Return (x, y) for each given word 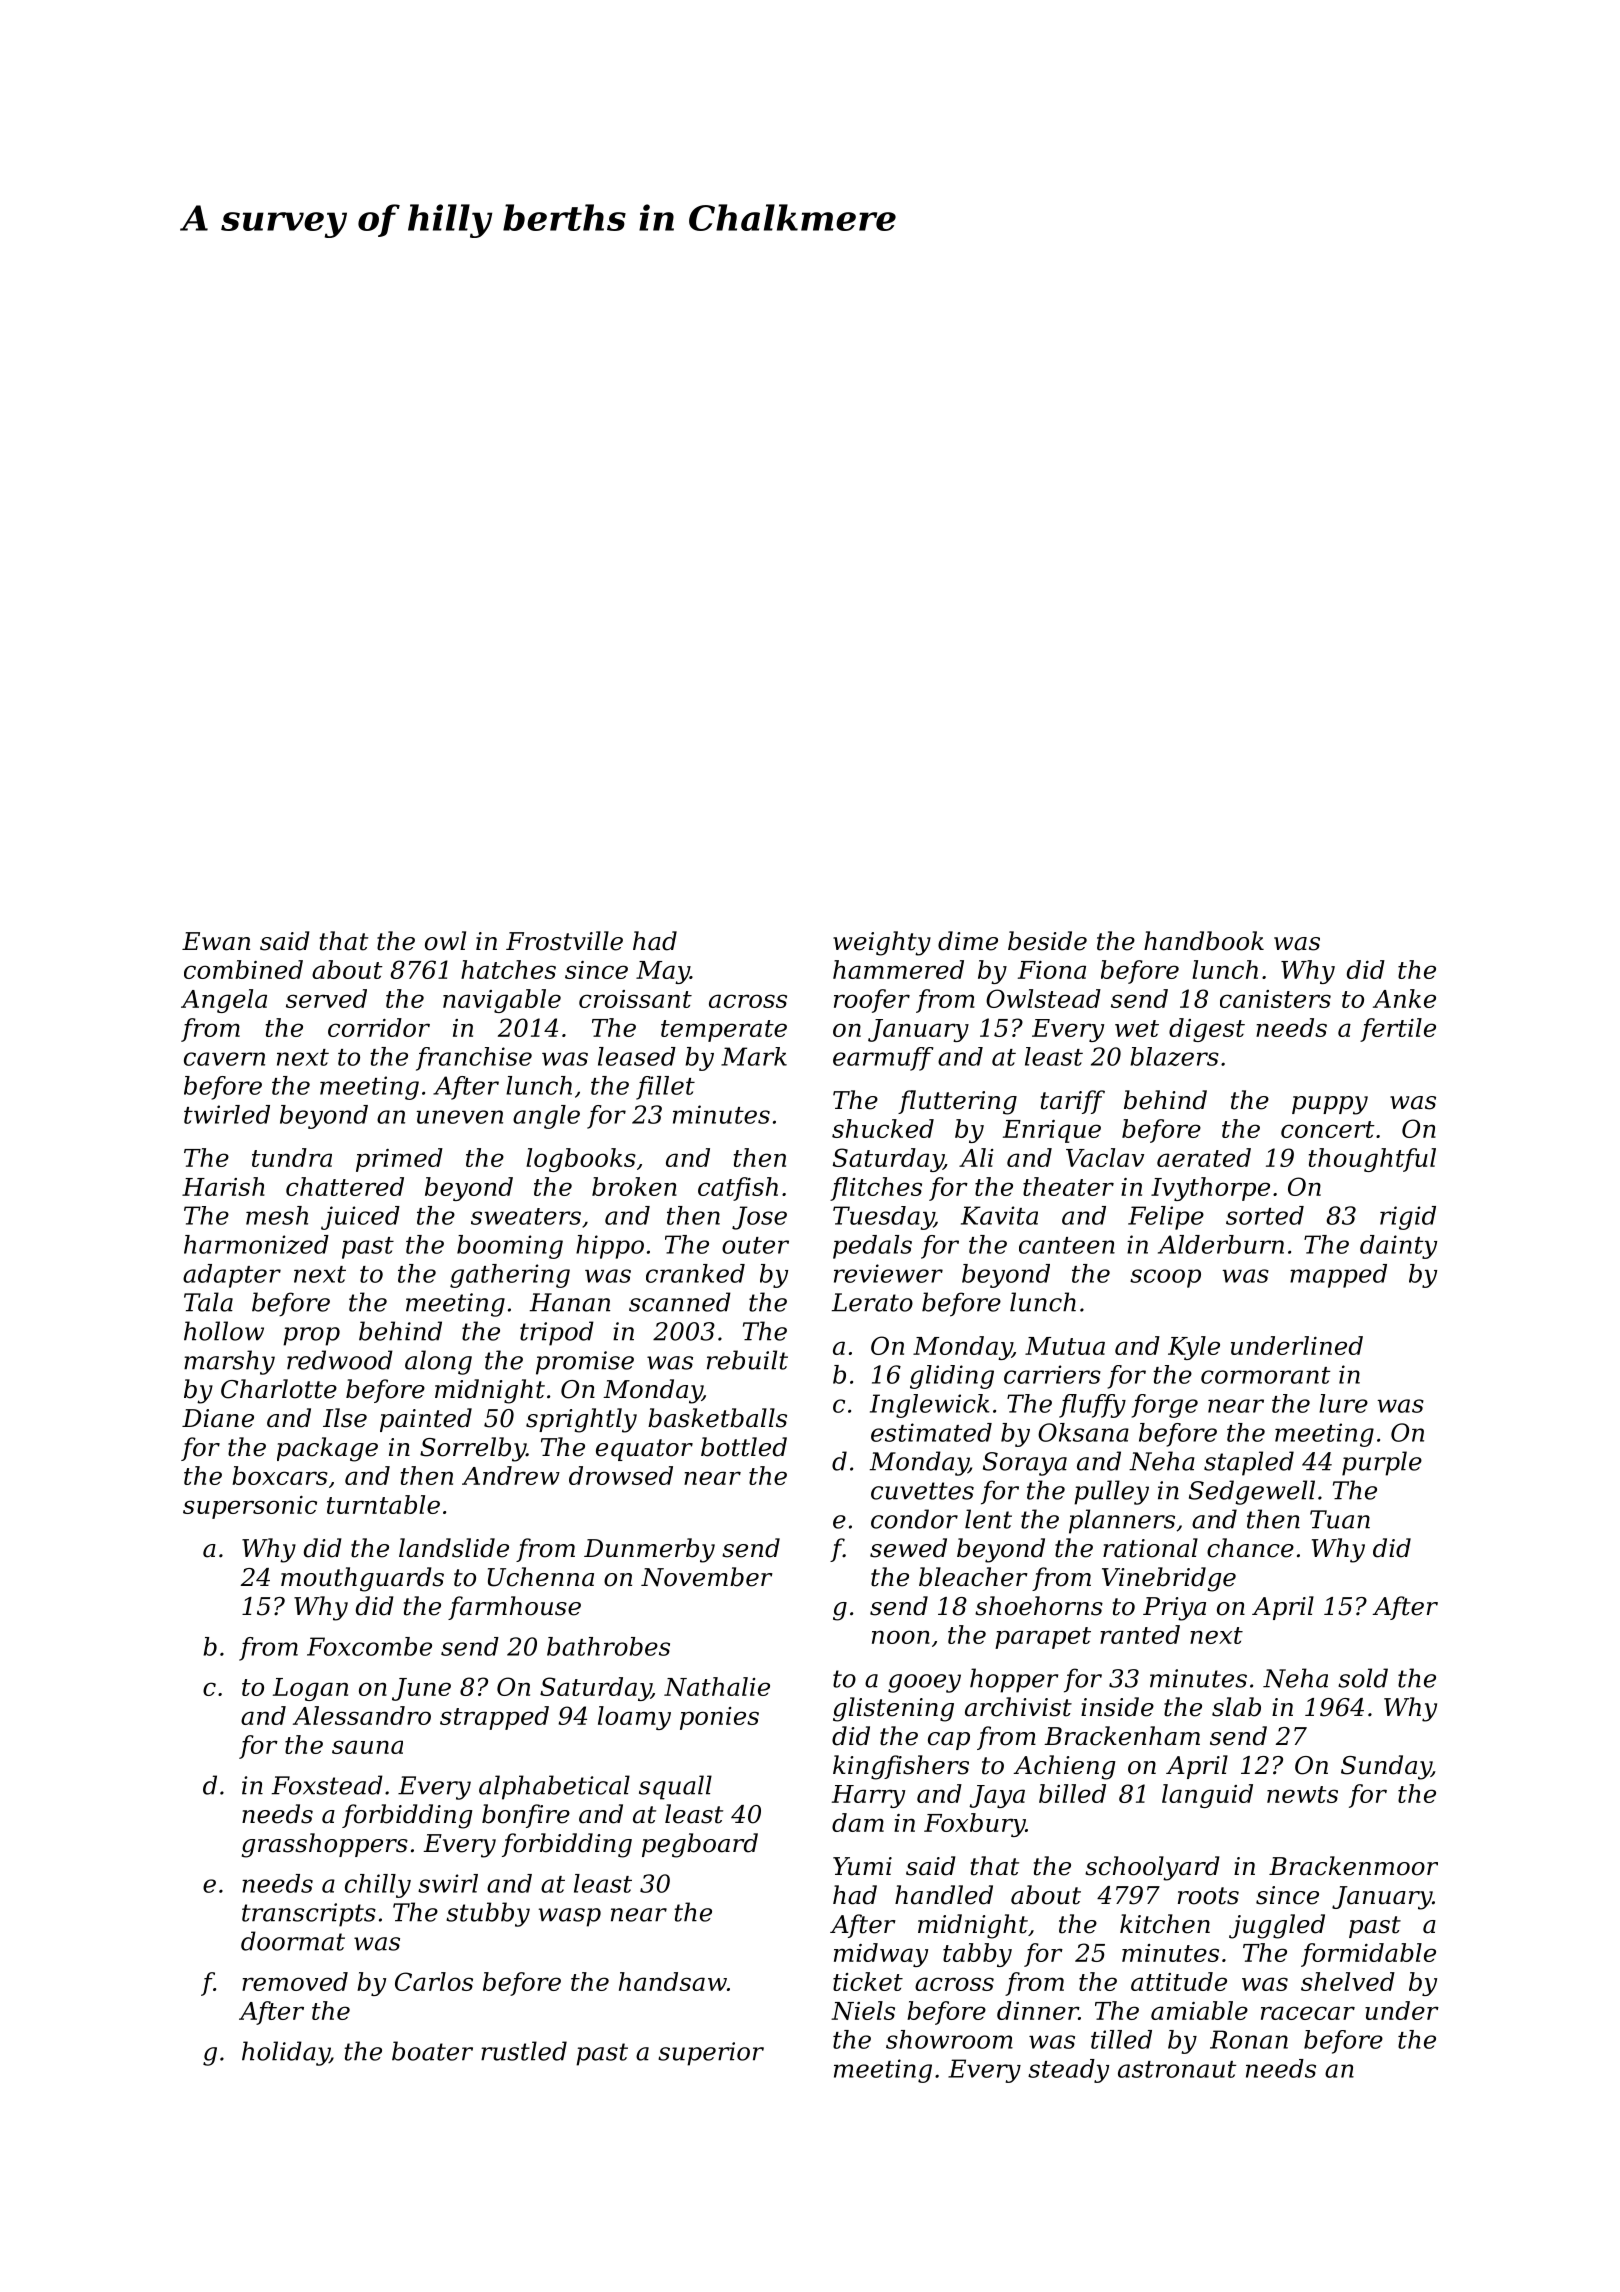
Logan (310, 1689)
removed (295, 1981)
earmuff (883, 1059)
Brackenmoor (1353, 1866)
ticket (868, 1981)
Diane (218, 1418)
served (326, 998)
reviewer (888, 1273)
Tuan (1340, 1519)
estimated (931, 1432)
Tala (208, 1302)
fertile (1398, 1030)
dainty (1398, 1247)
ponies (719, 1718)
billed (1072, 1793)
